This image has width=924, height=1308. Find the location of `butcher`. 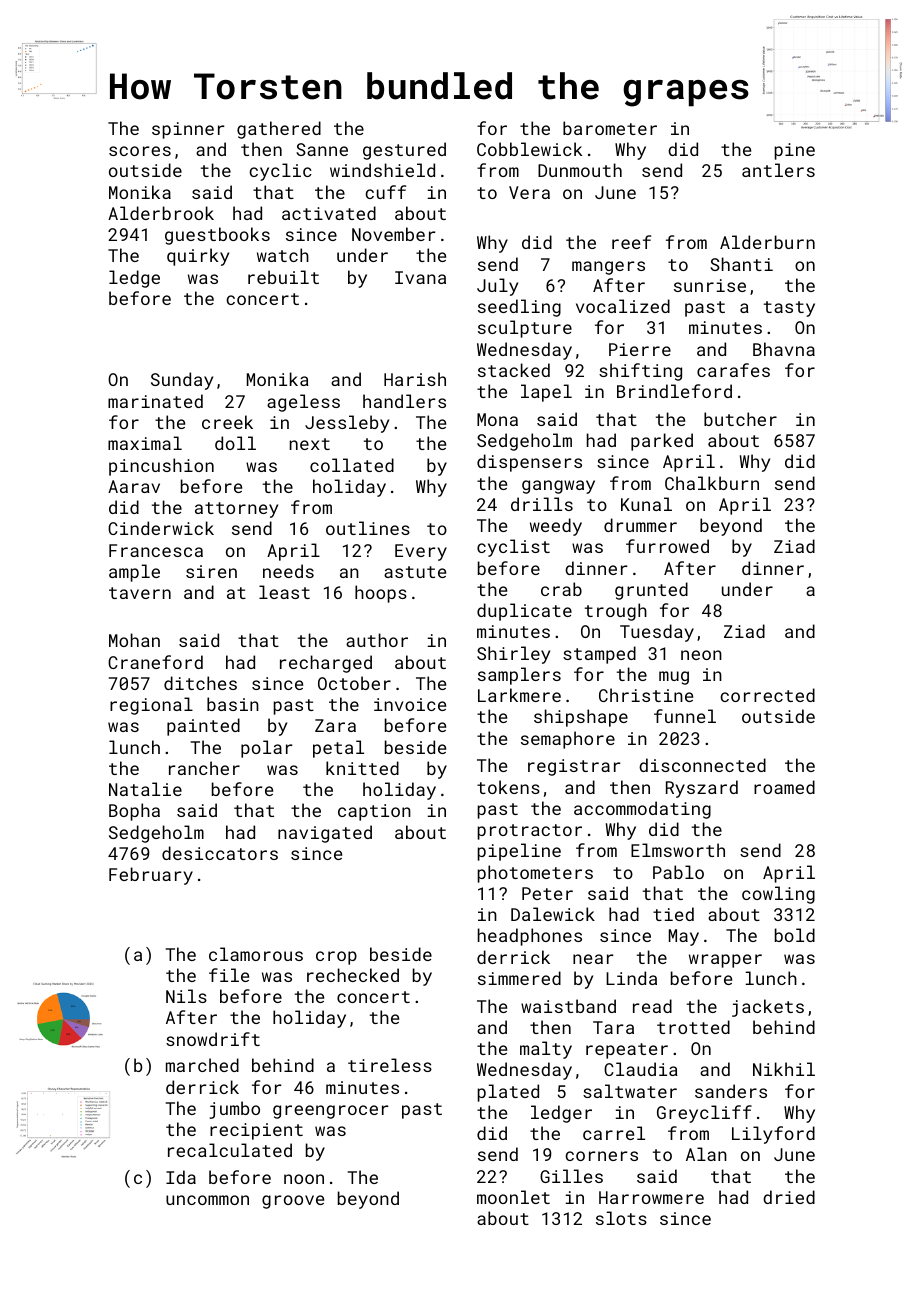

butcher is located at coordinates (740, 419).
